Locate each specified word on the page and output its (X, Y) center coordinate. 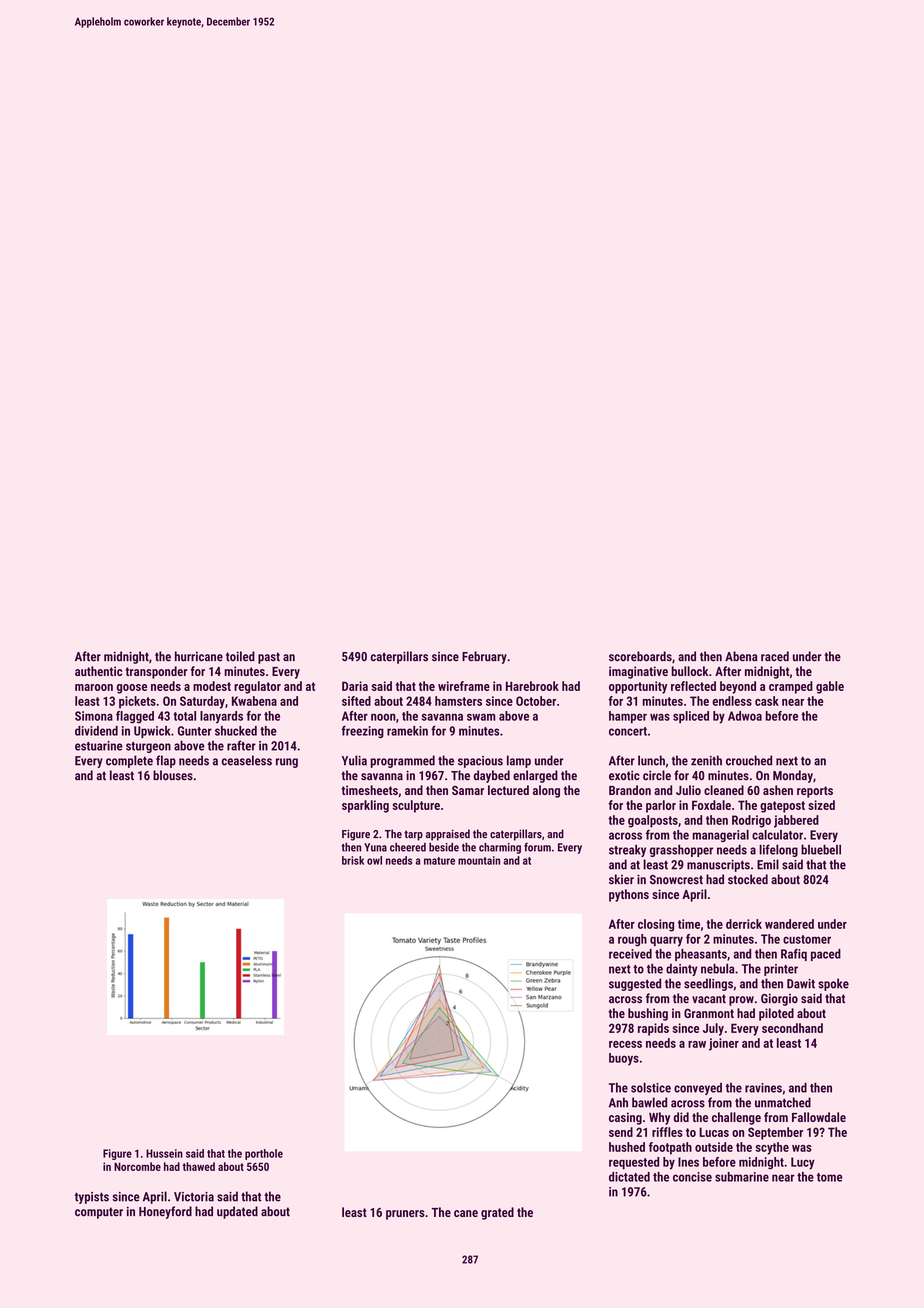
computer (99, 1213)
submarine (742, 1177)
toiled (240, 656)
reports (815, 792)
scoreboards (640, 656)
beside (444, 847)
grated (497, 1213)
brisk (353, 860)
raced (775, 656)
